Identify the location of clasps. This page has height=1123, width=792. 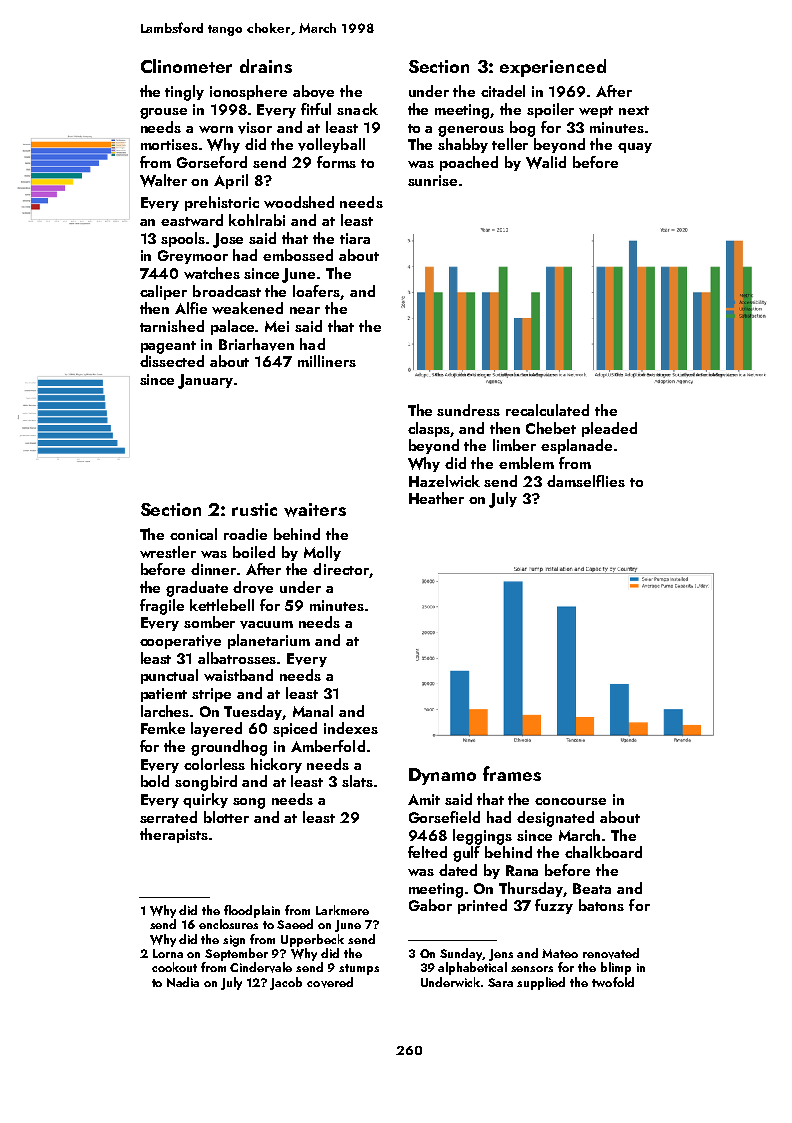
(429, 429).
